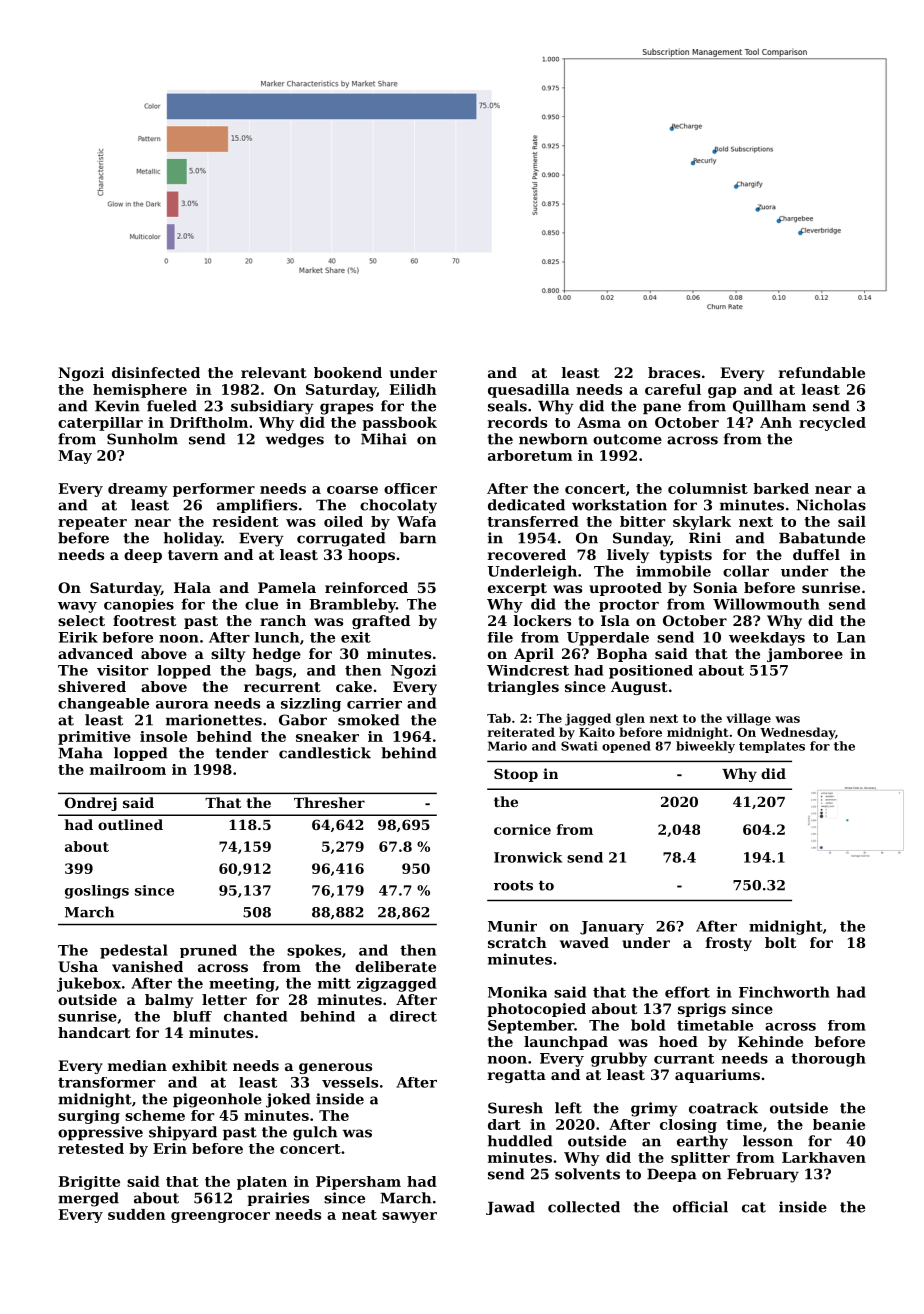  Describe the element at coordinates (512, 926) in the image. I see `Munir` at that location.
